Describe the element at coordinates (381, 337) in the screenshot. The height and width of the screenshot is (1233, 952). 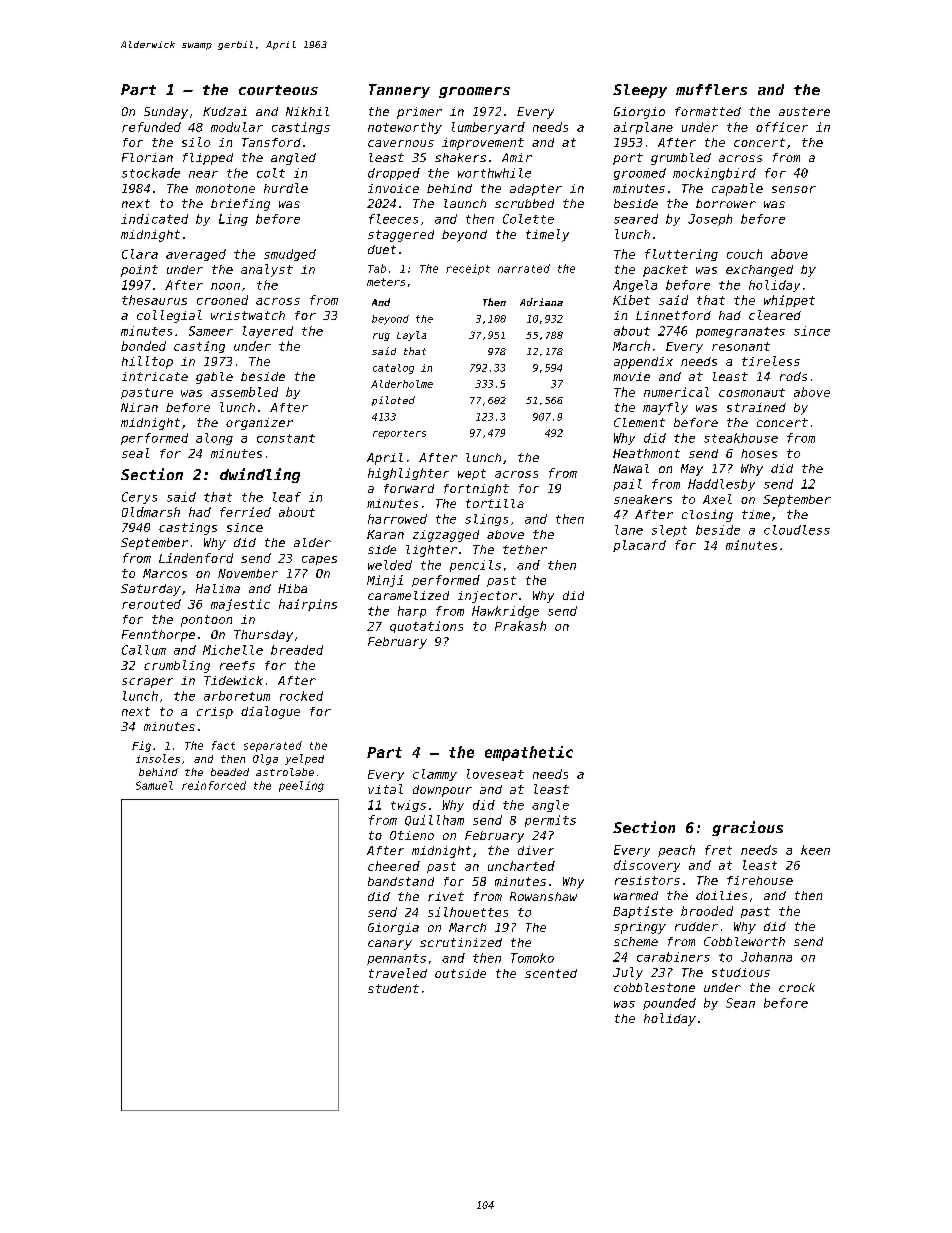
I see `rug` at that location.
